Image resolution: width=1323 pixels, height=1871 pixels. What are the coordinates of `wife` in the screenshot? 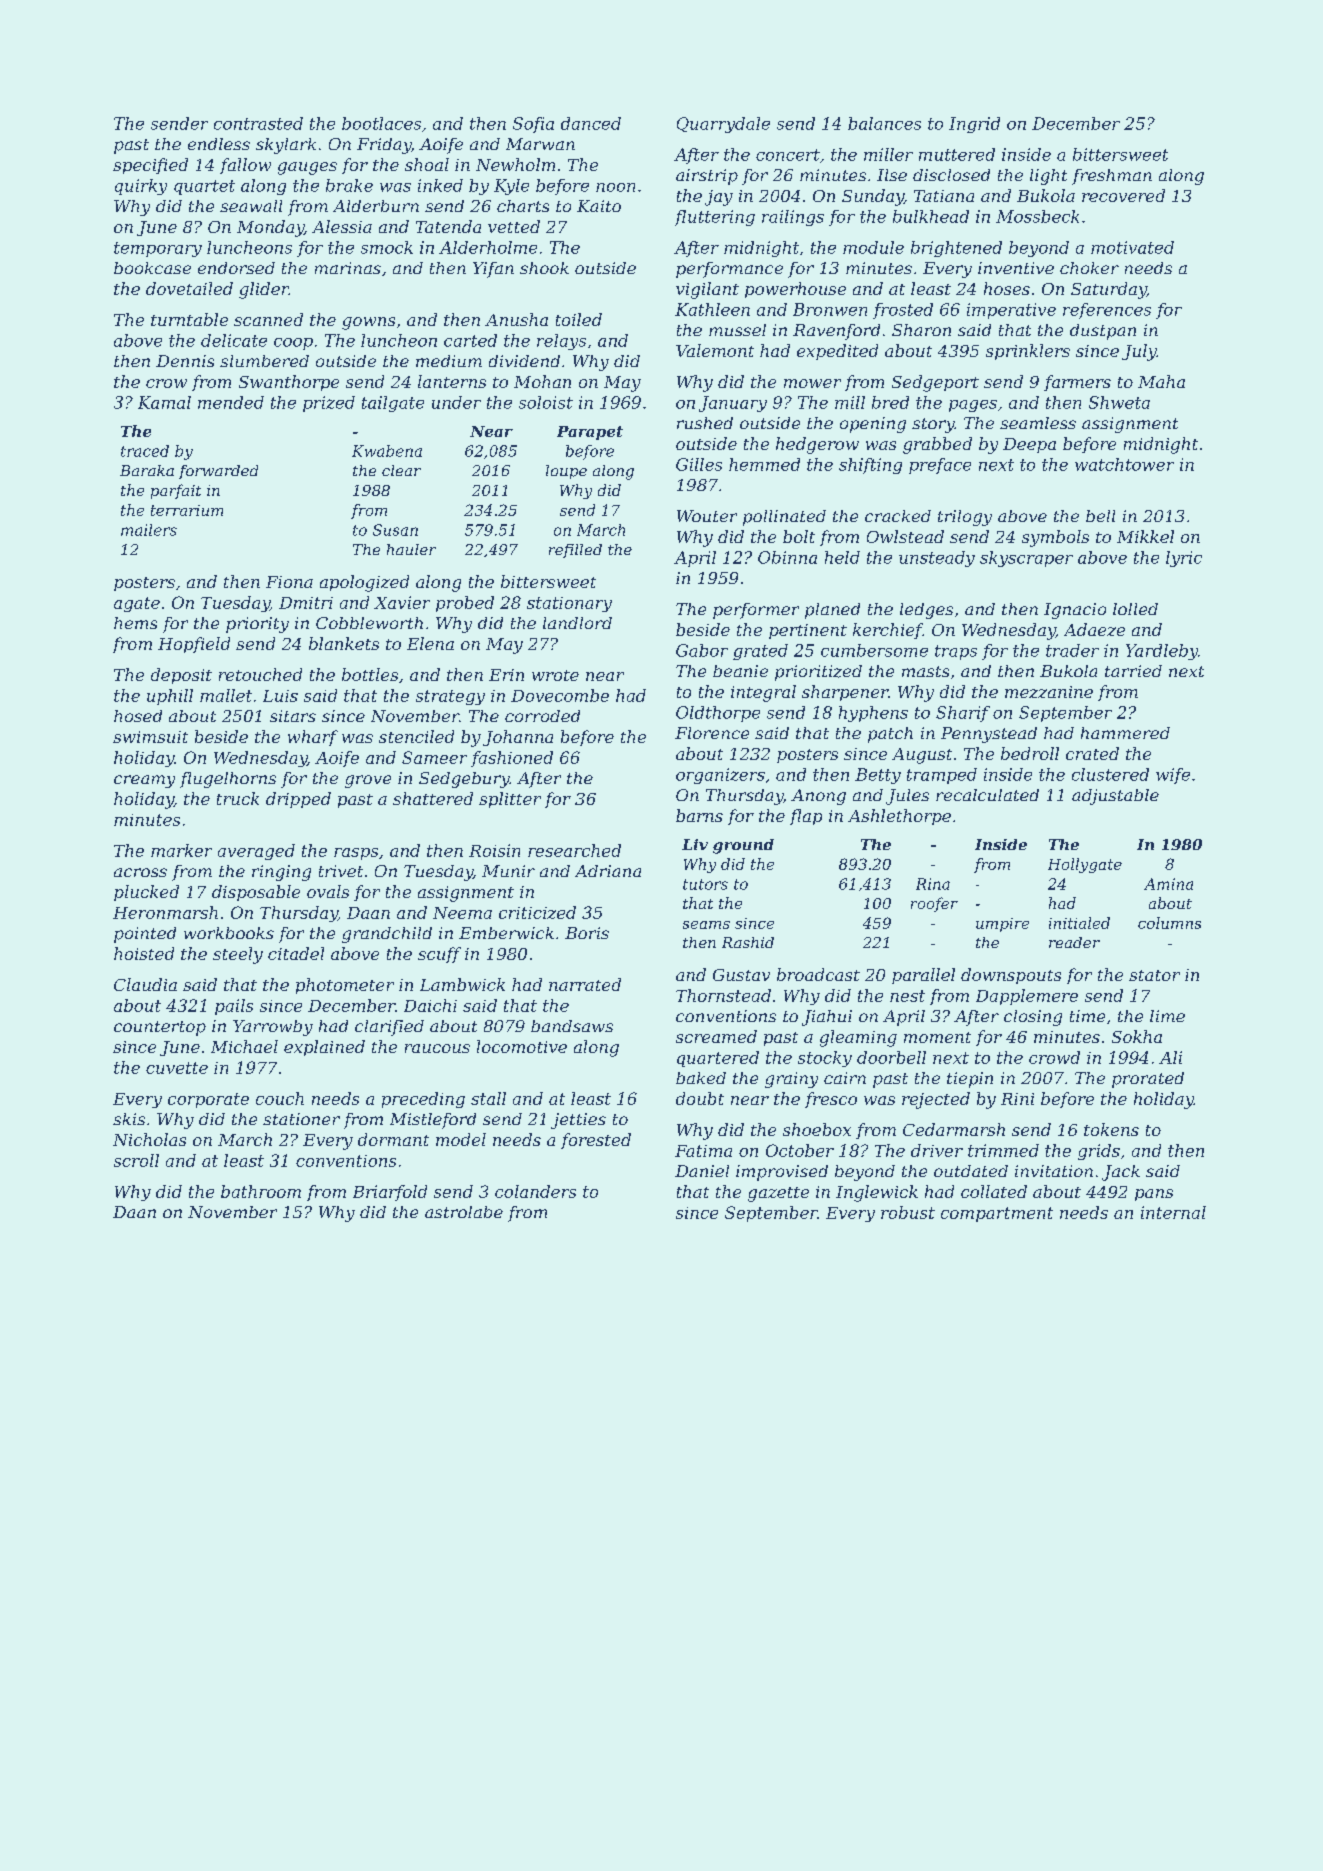 It's located at (1173, 776).
